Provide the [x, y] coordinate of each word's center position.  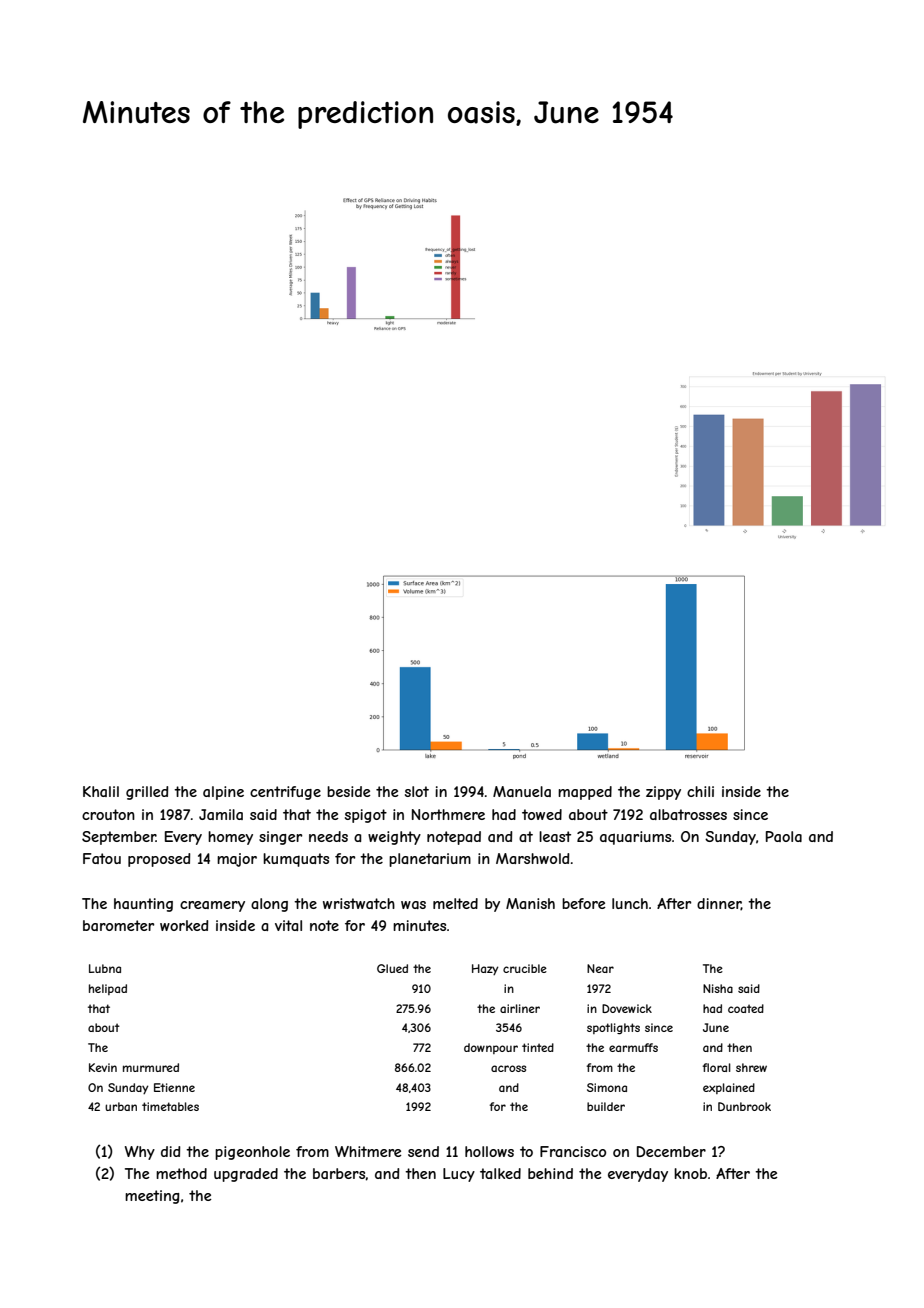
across [508, 1068]
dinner [719, 904]
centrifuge [285, 793]
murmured [151, 1067]
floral [716, 1067]
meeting [152, 1197]
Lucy [459, 1175]
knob [690, 1173]
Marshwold [533, 858]
